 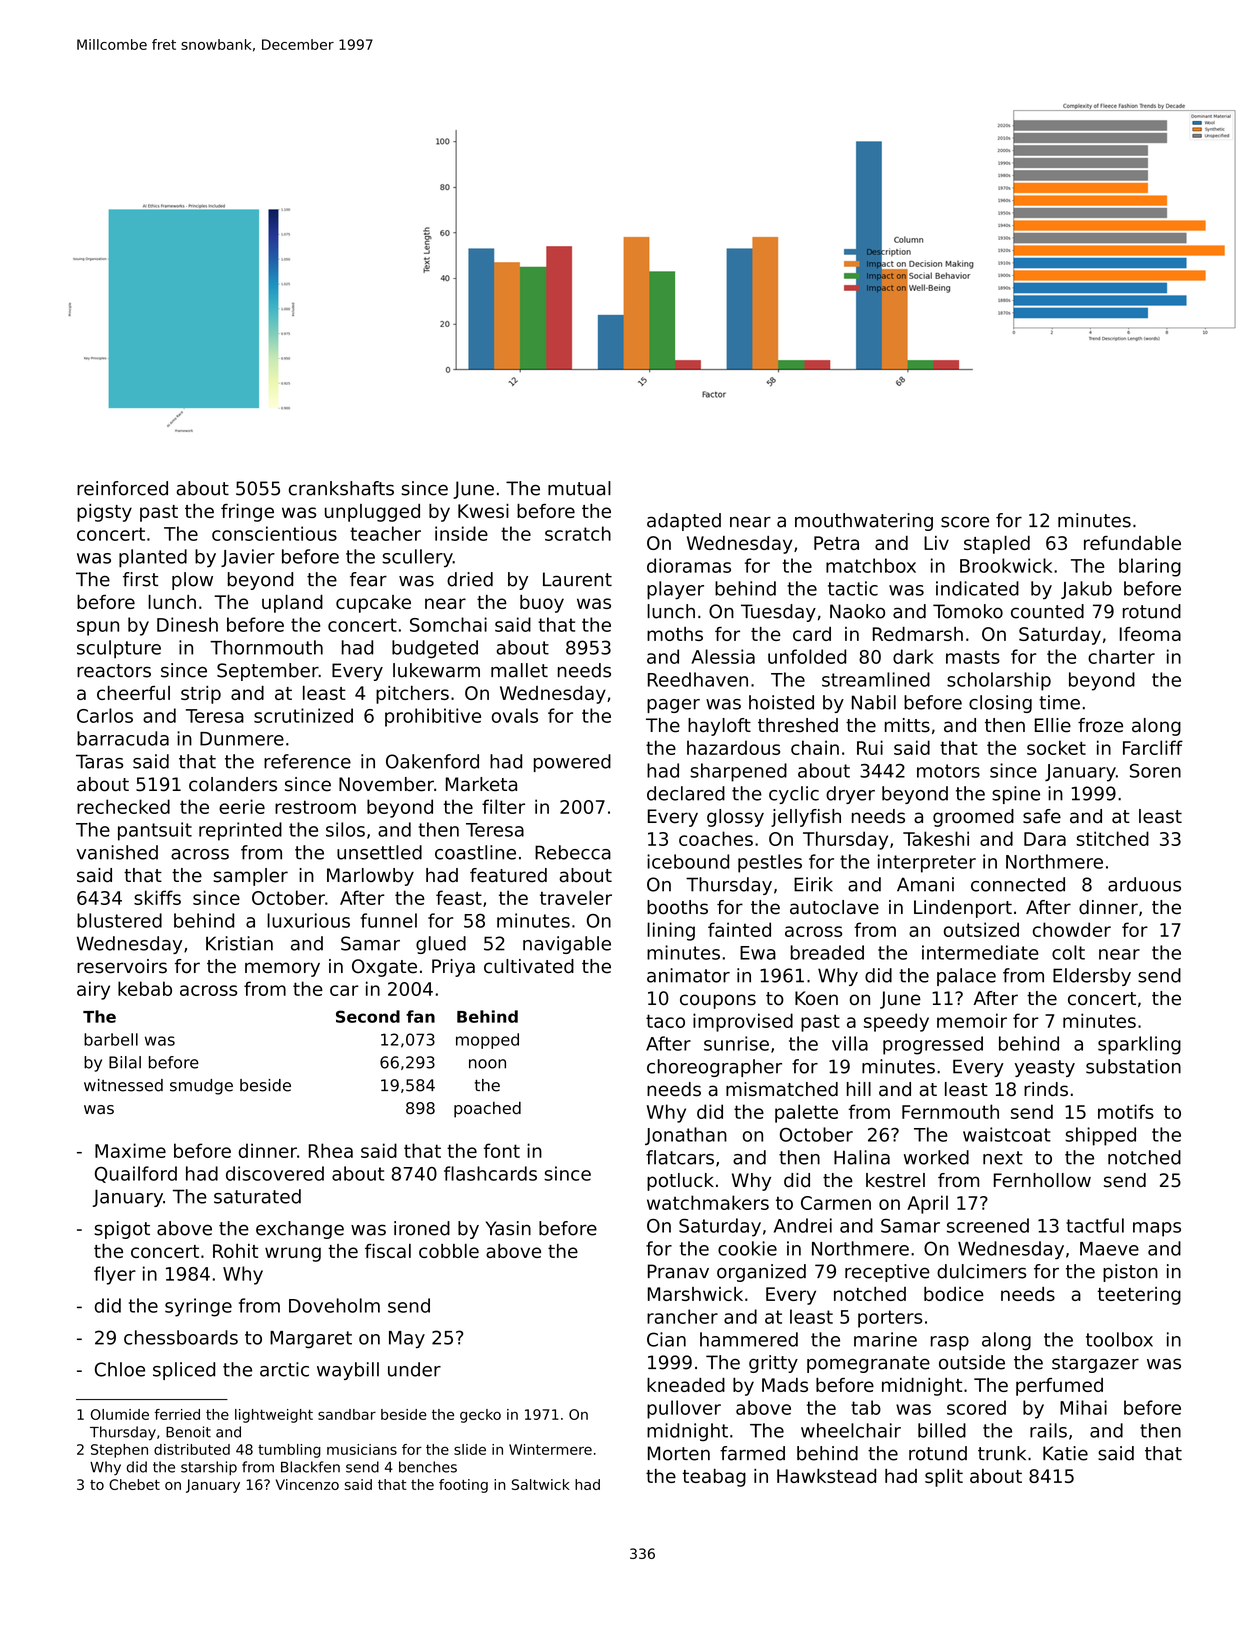 What do you see at coordinates (136, 1174) in the page?
I see `Quailford` at bounding box center [136, 1174].
